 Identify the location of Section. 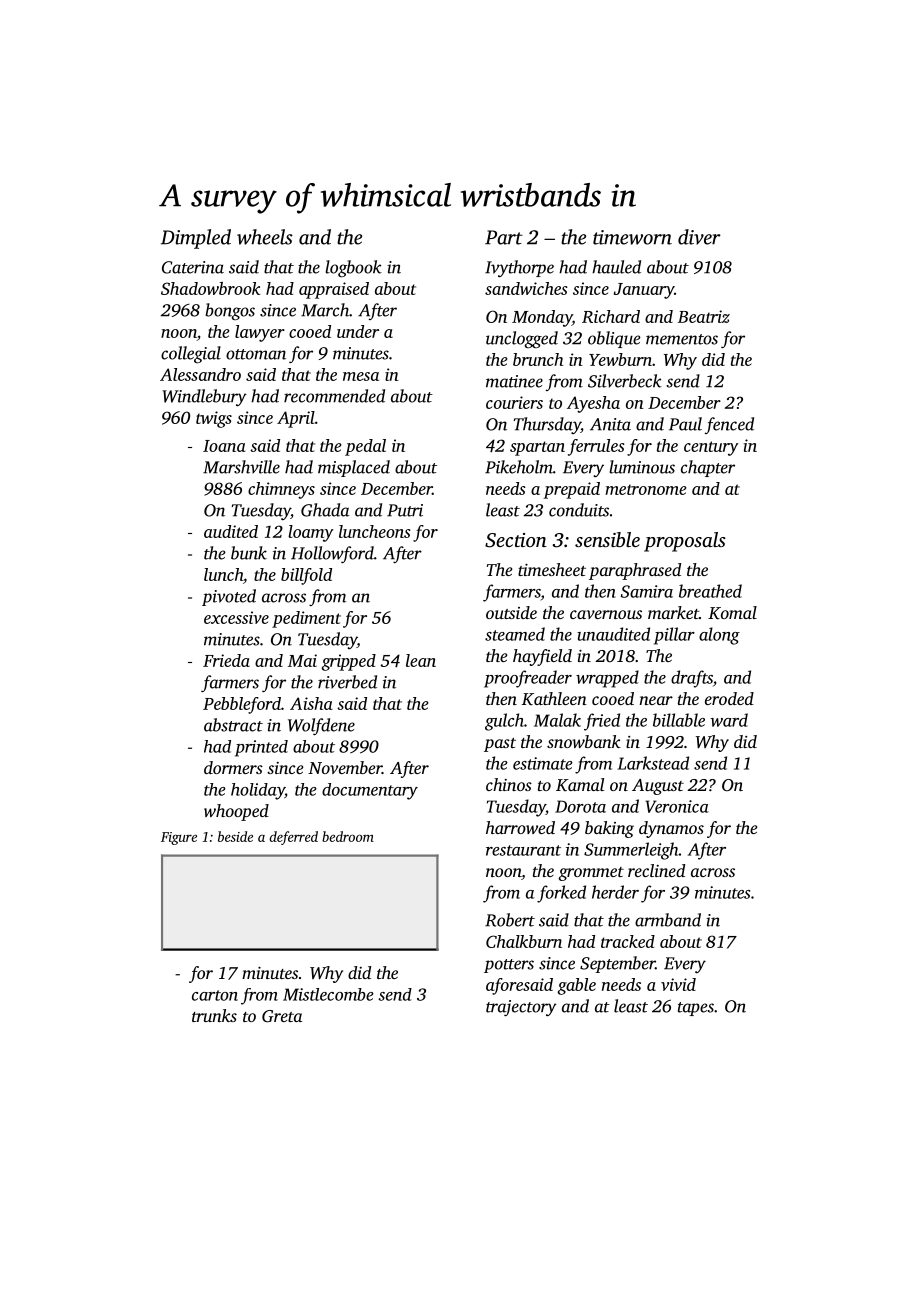
(516, 540).
